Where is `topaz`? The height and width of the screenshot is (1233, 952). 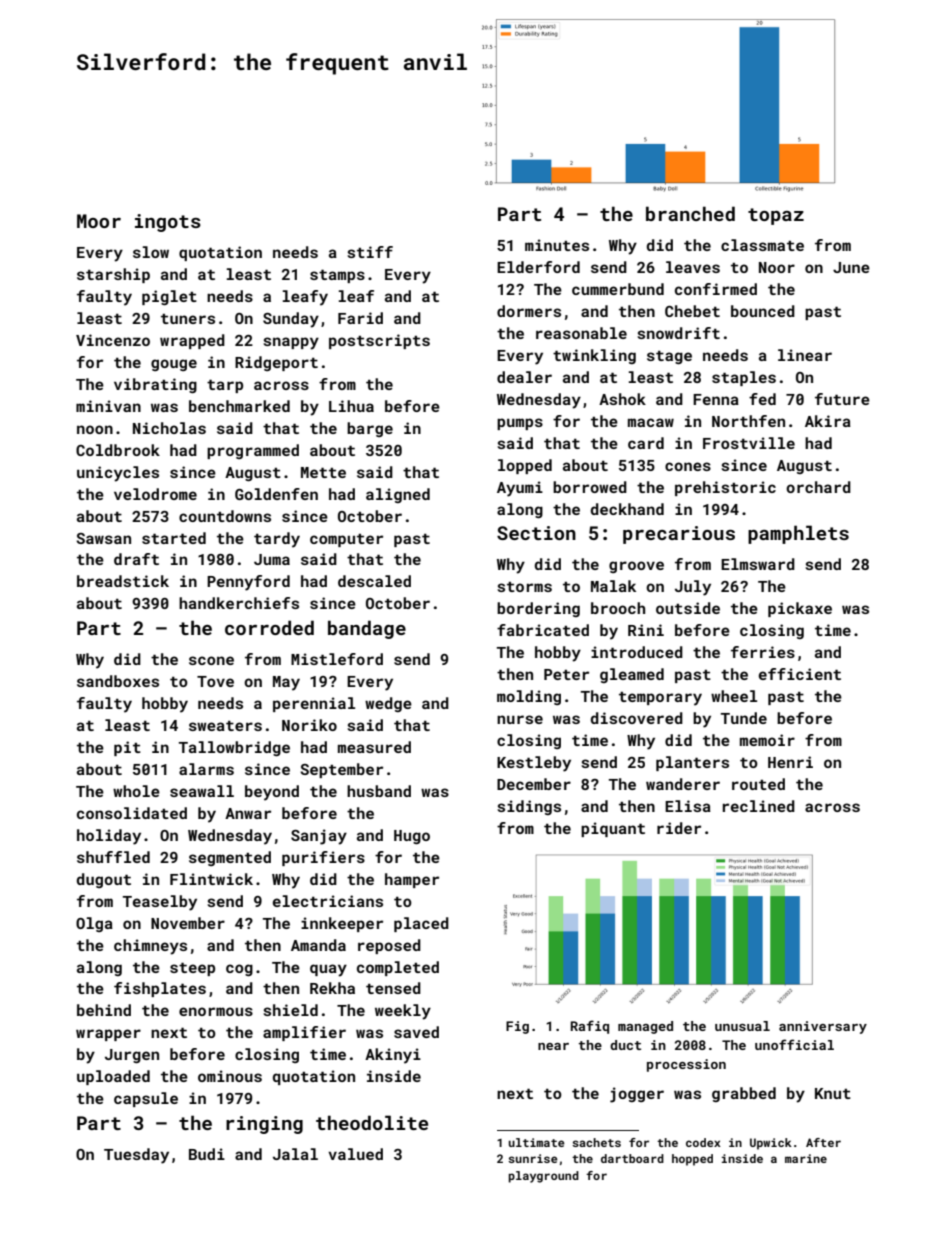 topaz is located at coordinates (776, 216).
